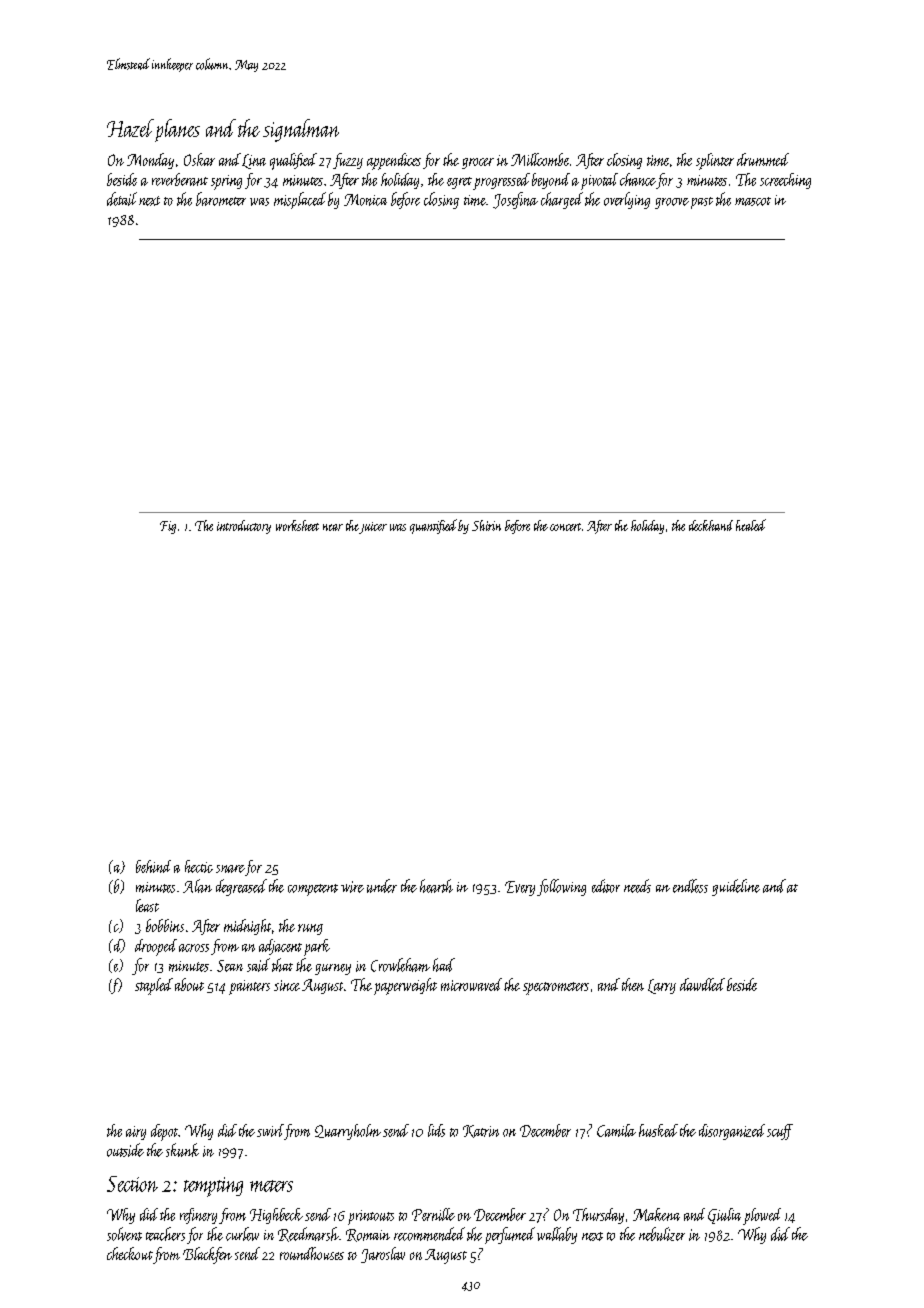 This document has height=1308, width=924. I want to click on Shirin, so click(486, 525).
